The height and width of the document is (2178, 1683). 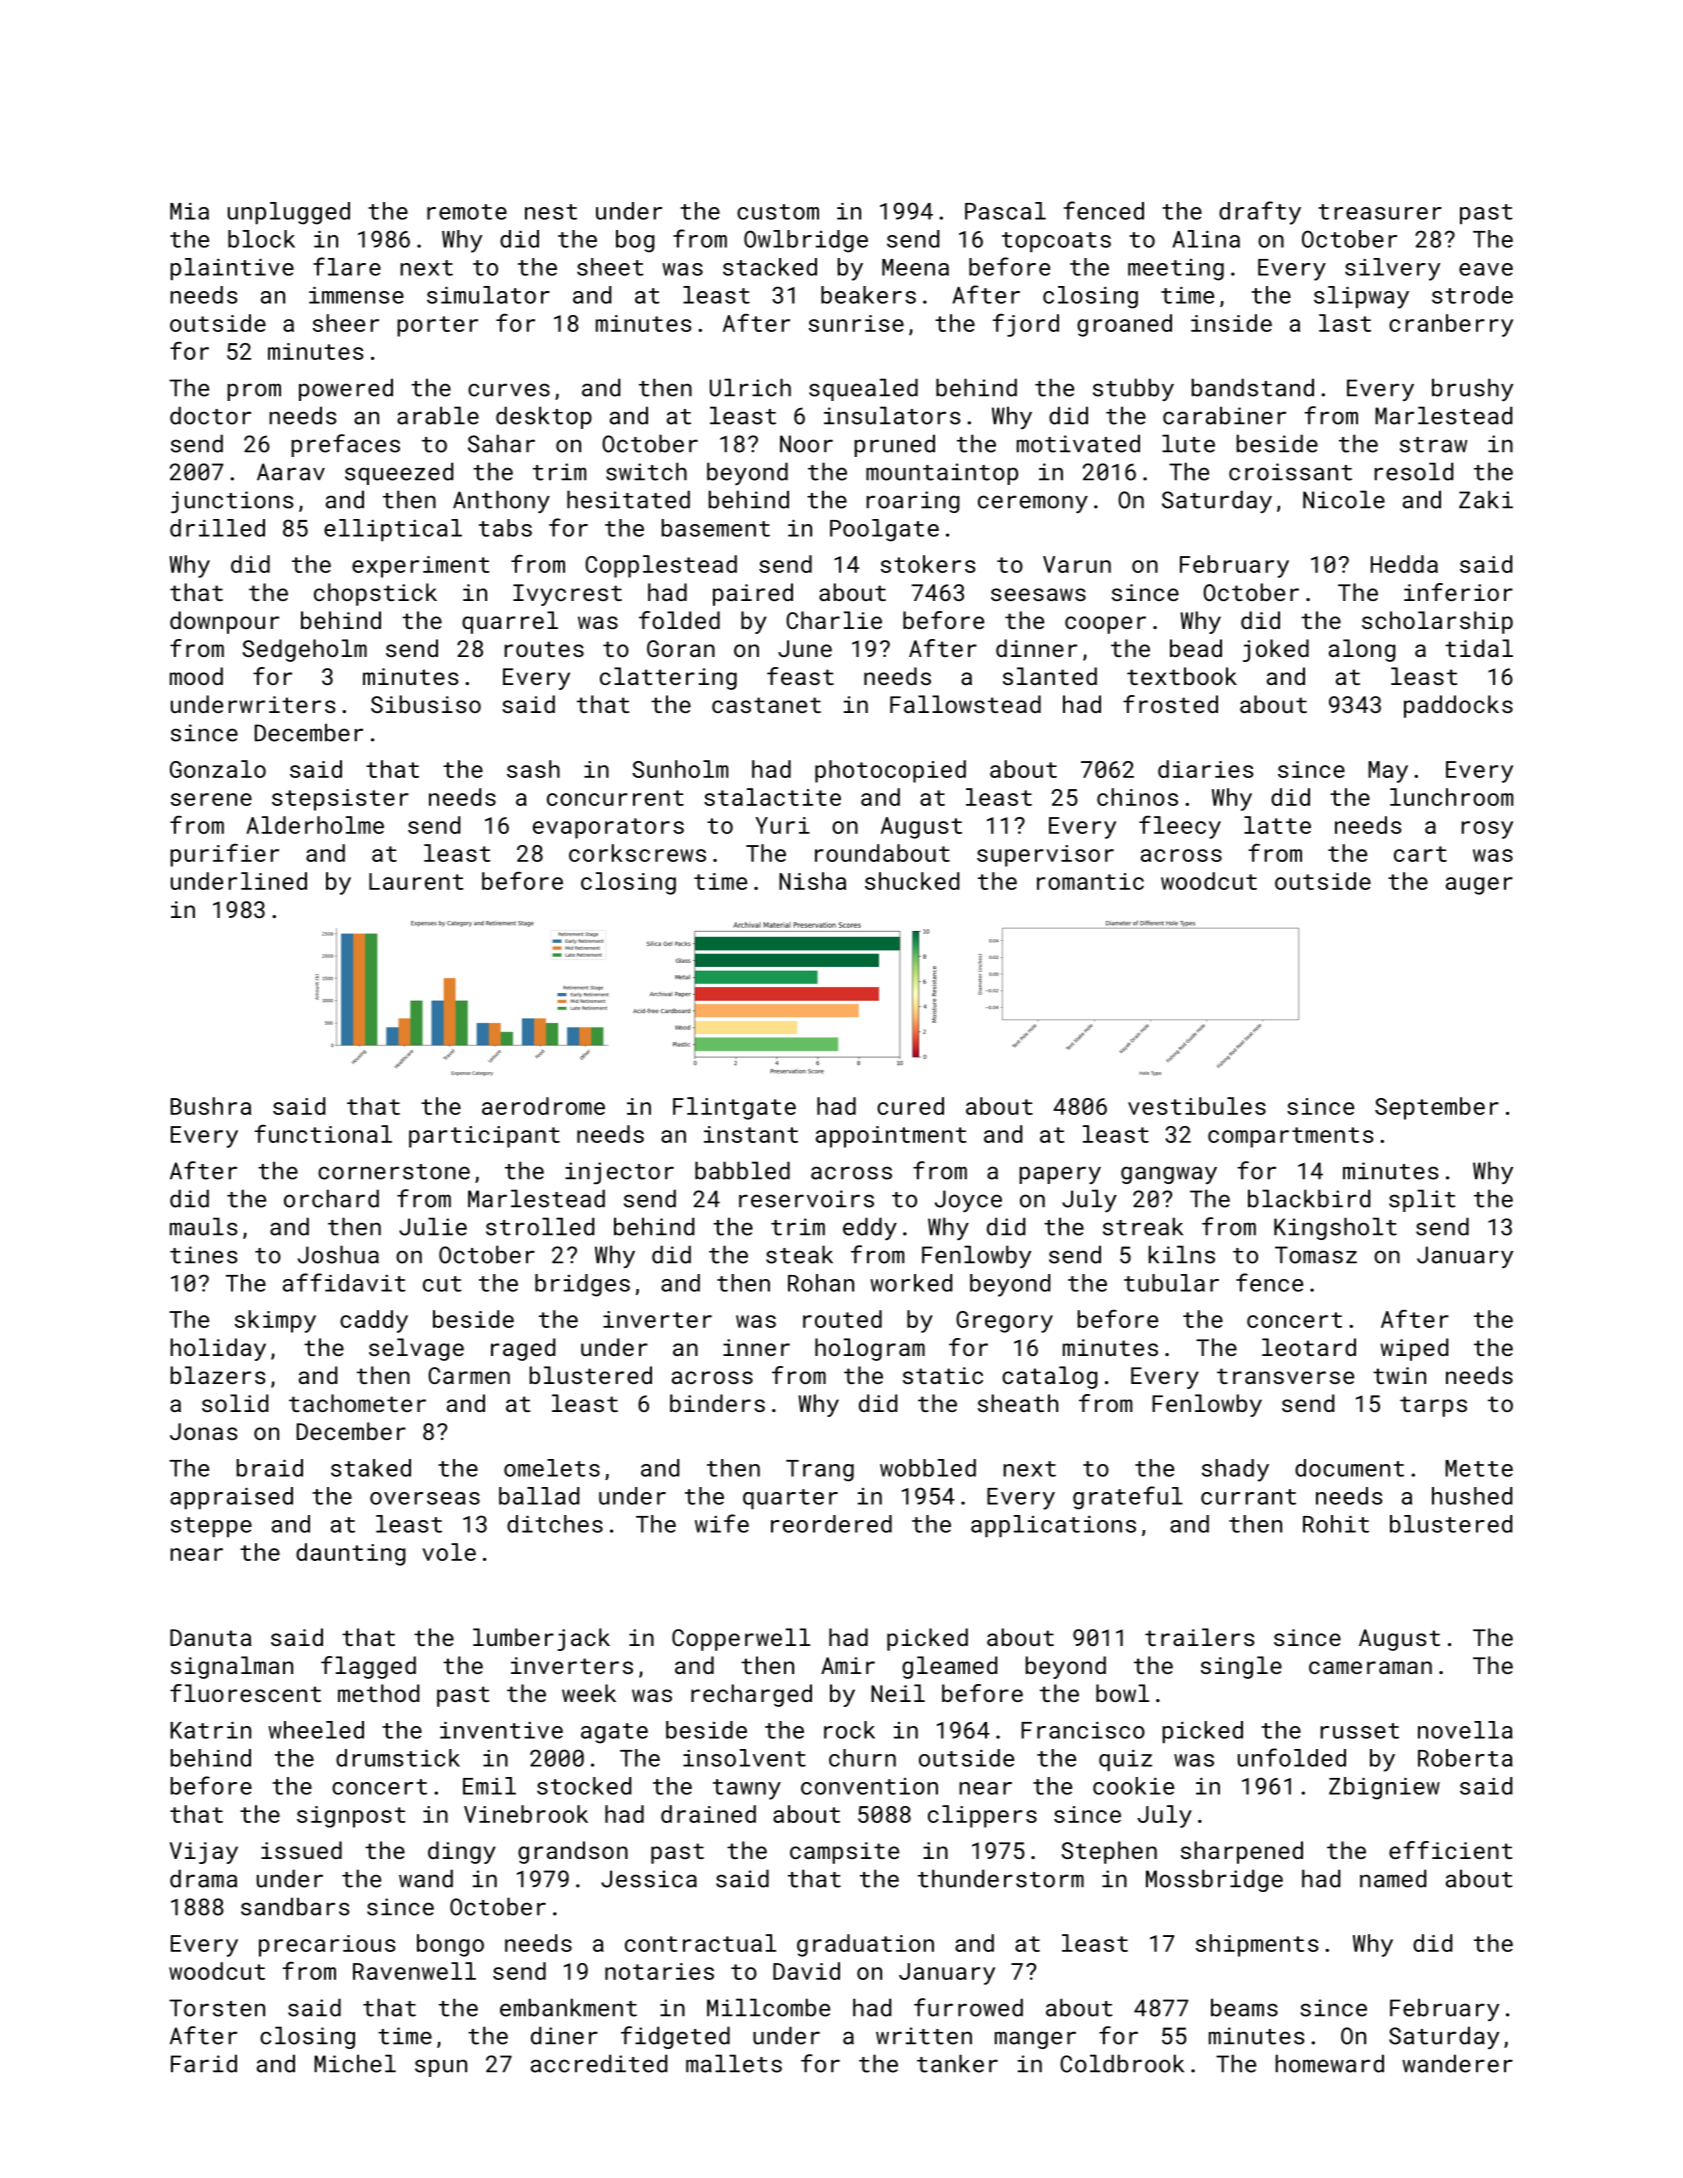 What do you see at coordinates (1316, 1255) in the document?
I see `Tomasz` at bounding box center [1316, 1255].
